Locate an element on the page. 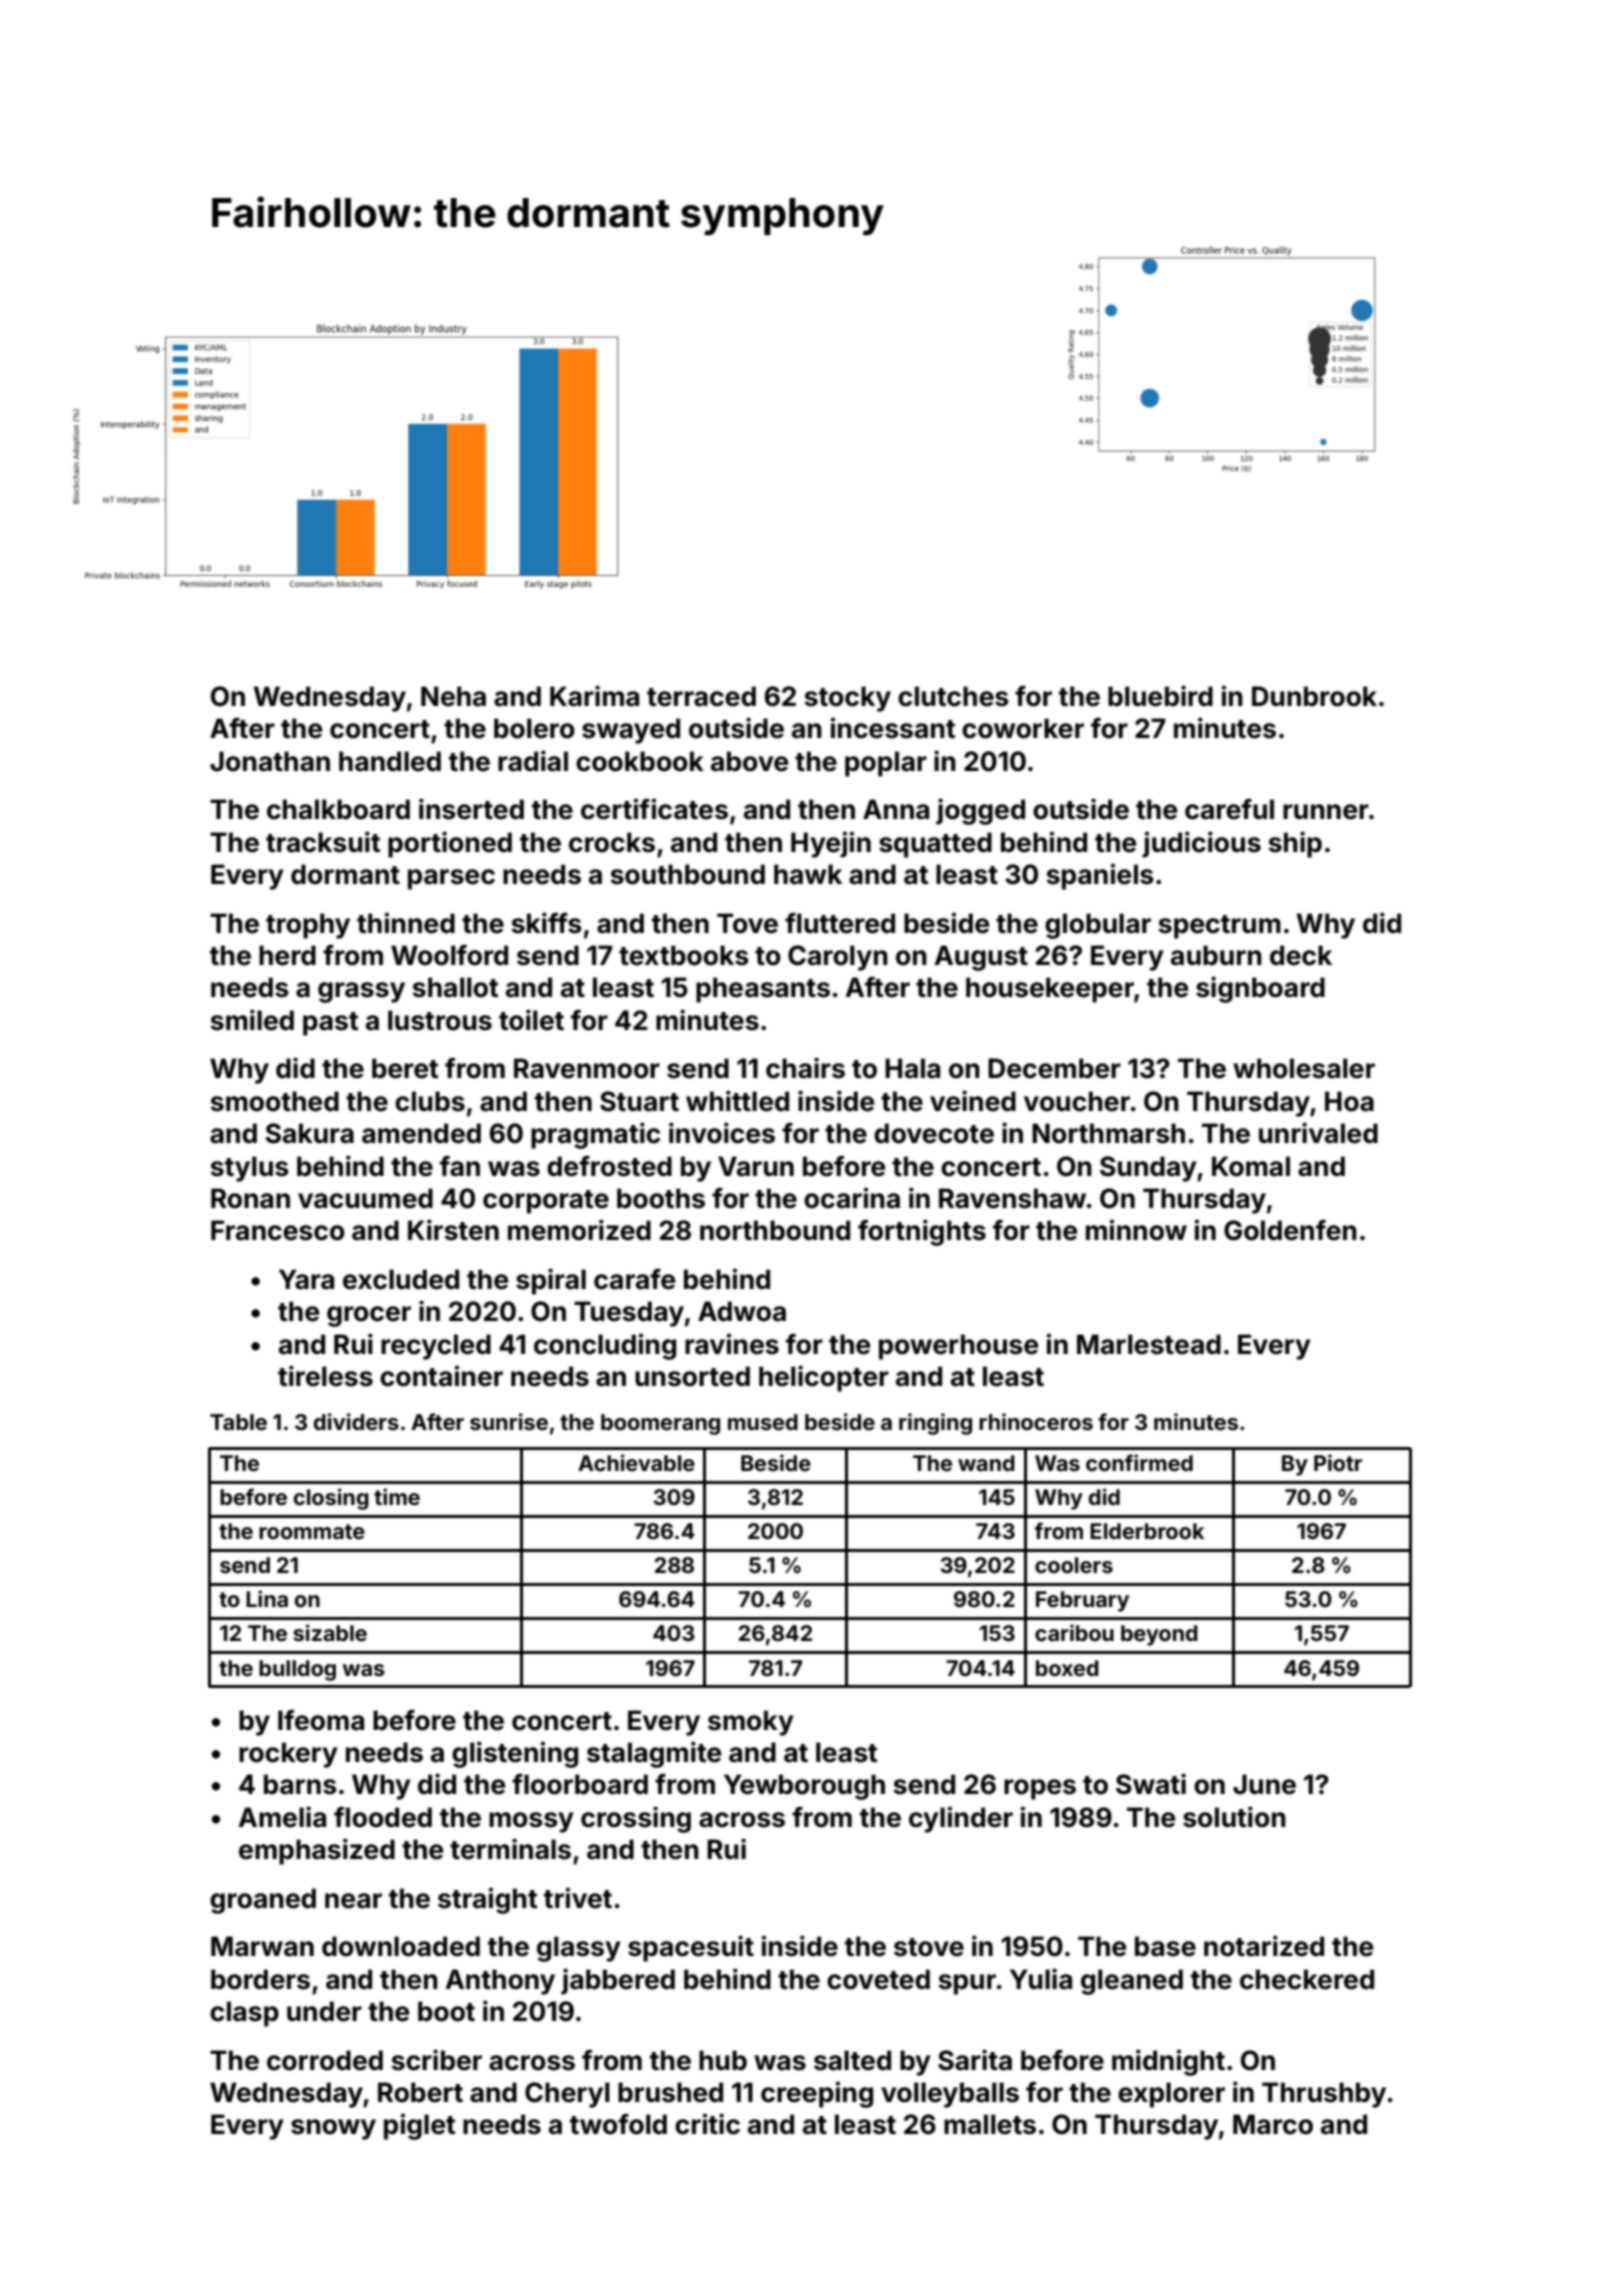 This page has height=2292, width=1620. Goldenfen is located at coordinates (1290, 1230).
